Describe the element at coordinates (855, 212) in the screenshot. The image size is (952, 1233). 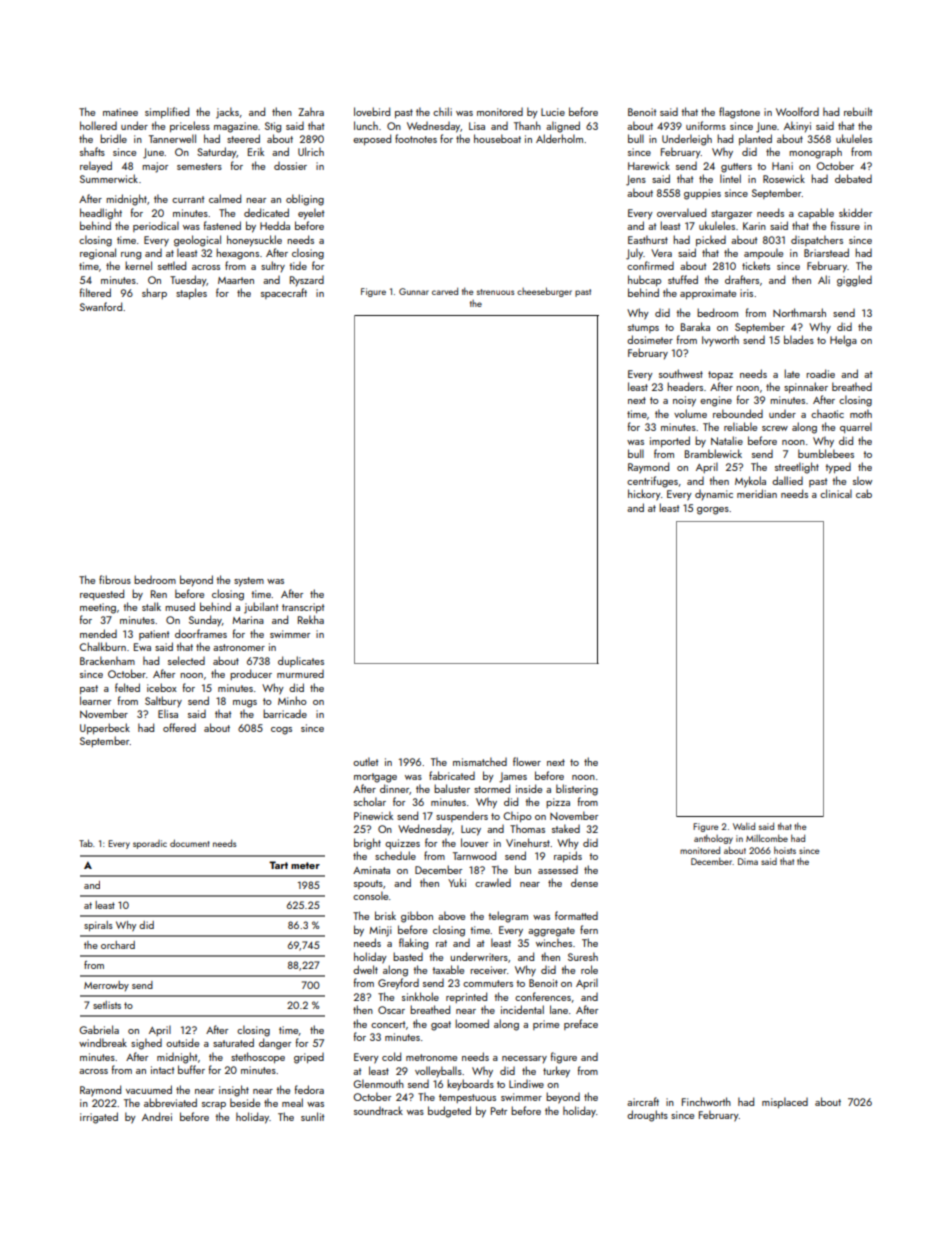
I see `skidder` at that location.
